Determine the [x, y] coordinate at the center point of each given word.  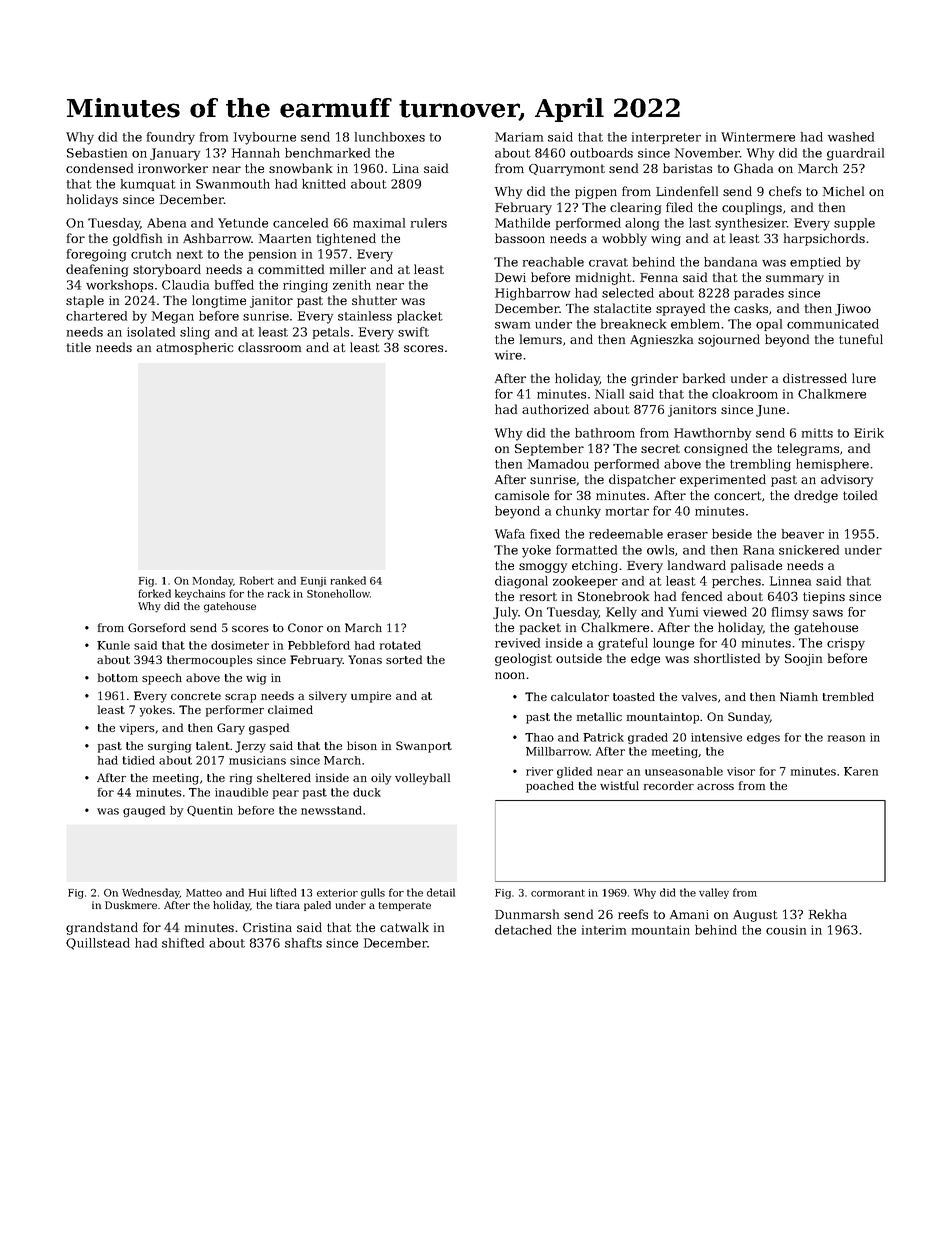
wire [508, 355]
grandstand [102, 928]
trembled [848, 696]
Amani [689, 914]
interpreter [666, 138]
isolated [151, 332]
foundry [171, 138]
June [770, 411]
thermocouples [210, 661]
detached [523, 930]
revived [517, 643]
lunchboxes [390, 137]
